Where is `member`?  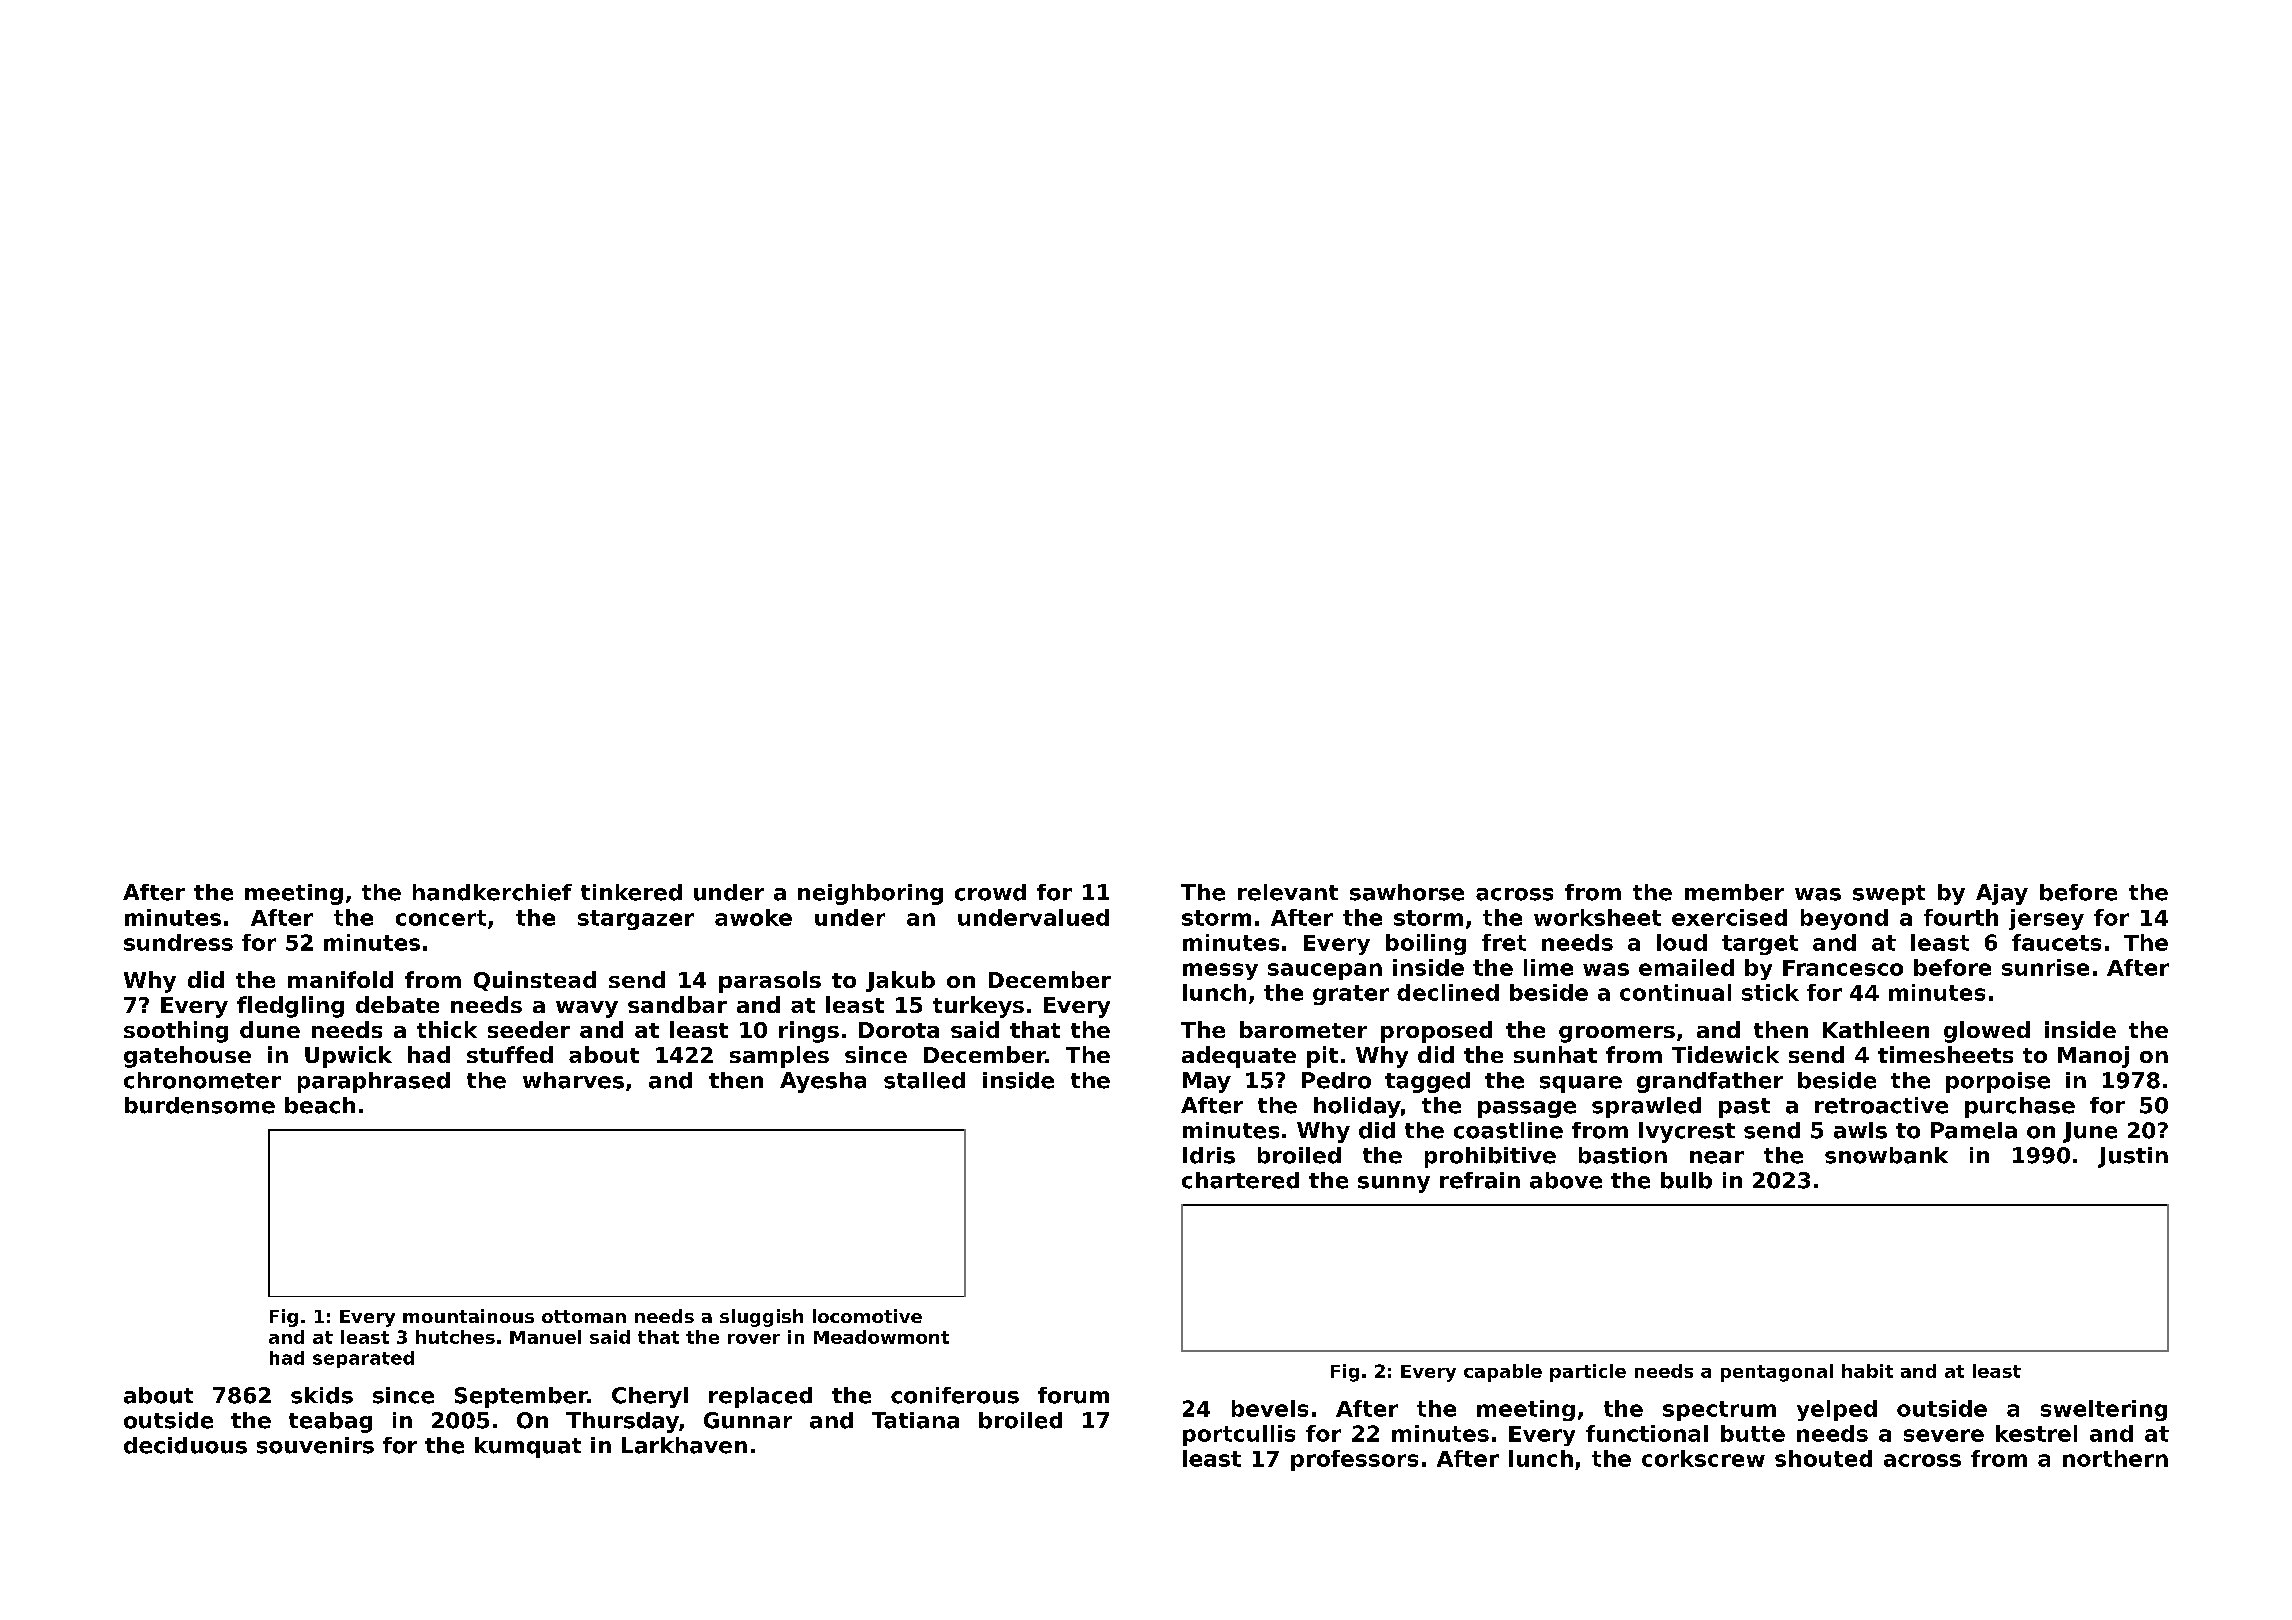 member is located at coordinates (1734, 892).
